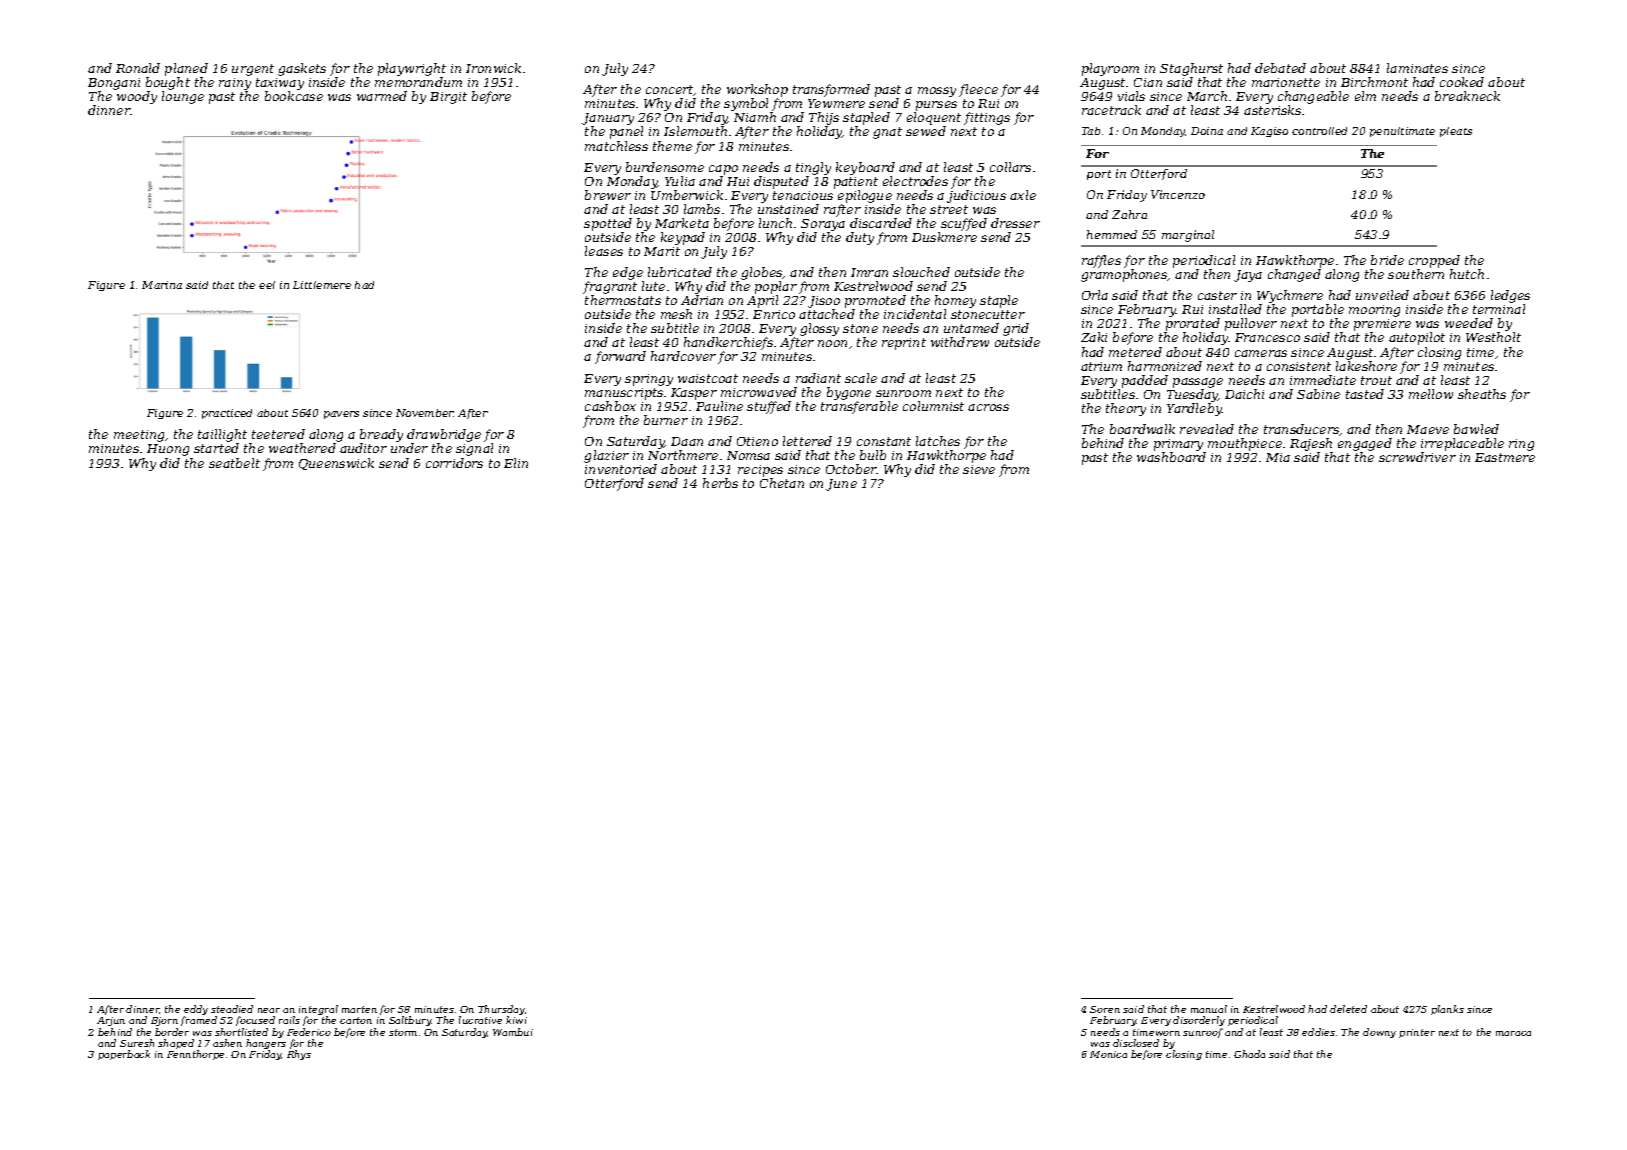 The width and height of the screenshot is (1627, 1150). Describe the element at coordinates (1348, 1009) in the screenshot. I see `deleted` at that location.
